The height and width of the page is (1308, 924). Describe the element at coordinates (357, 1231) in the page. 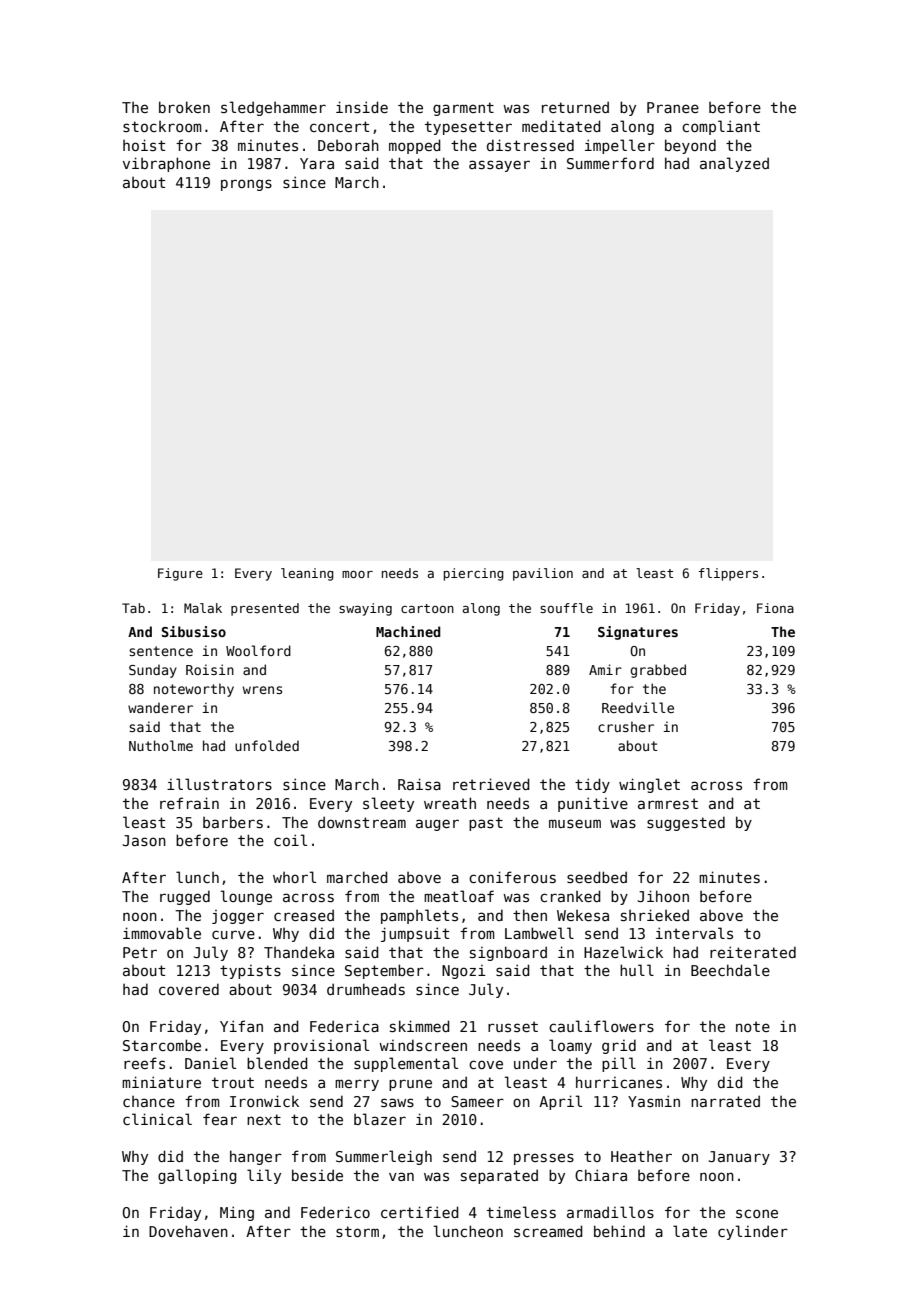

I see `storm` at that location.
